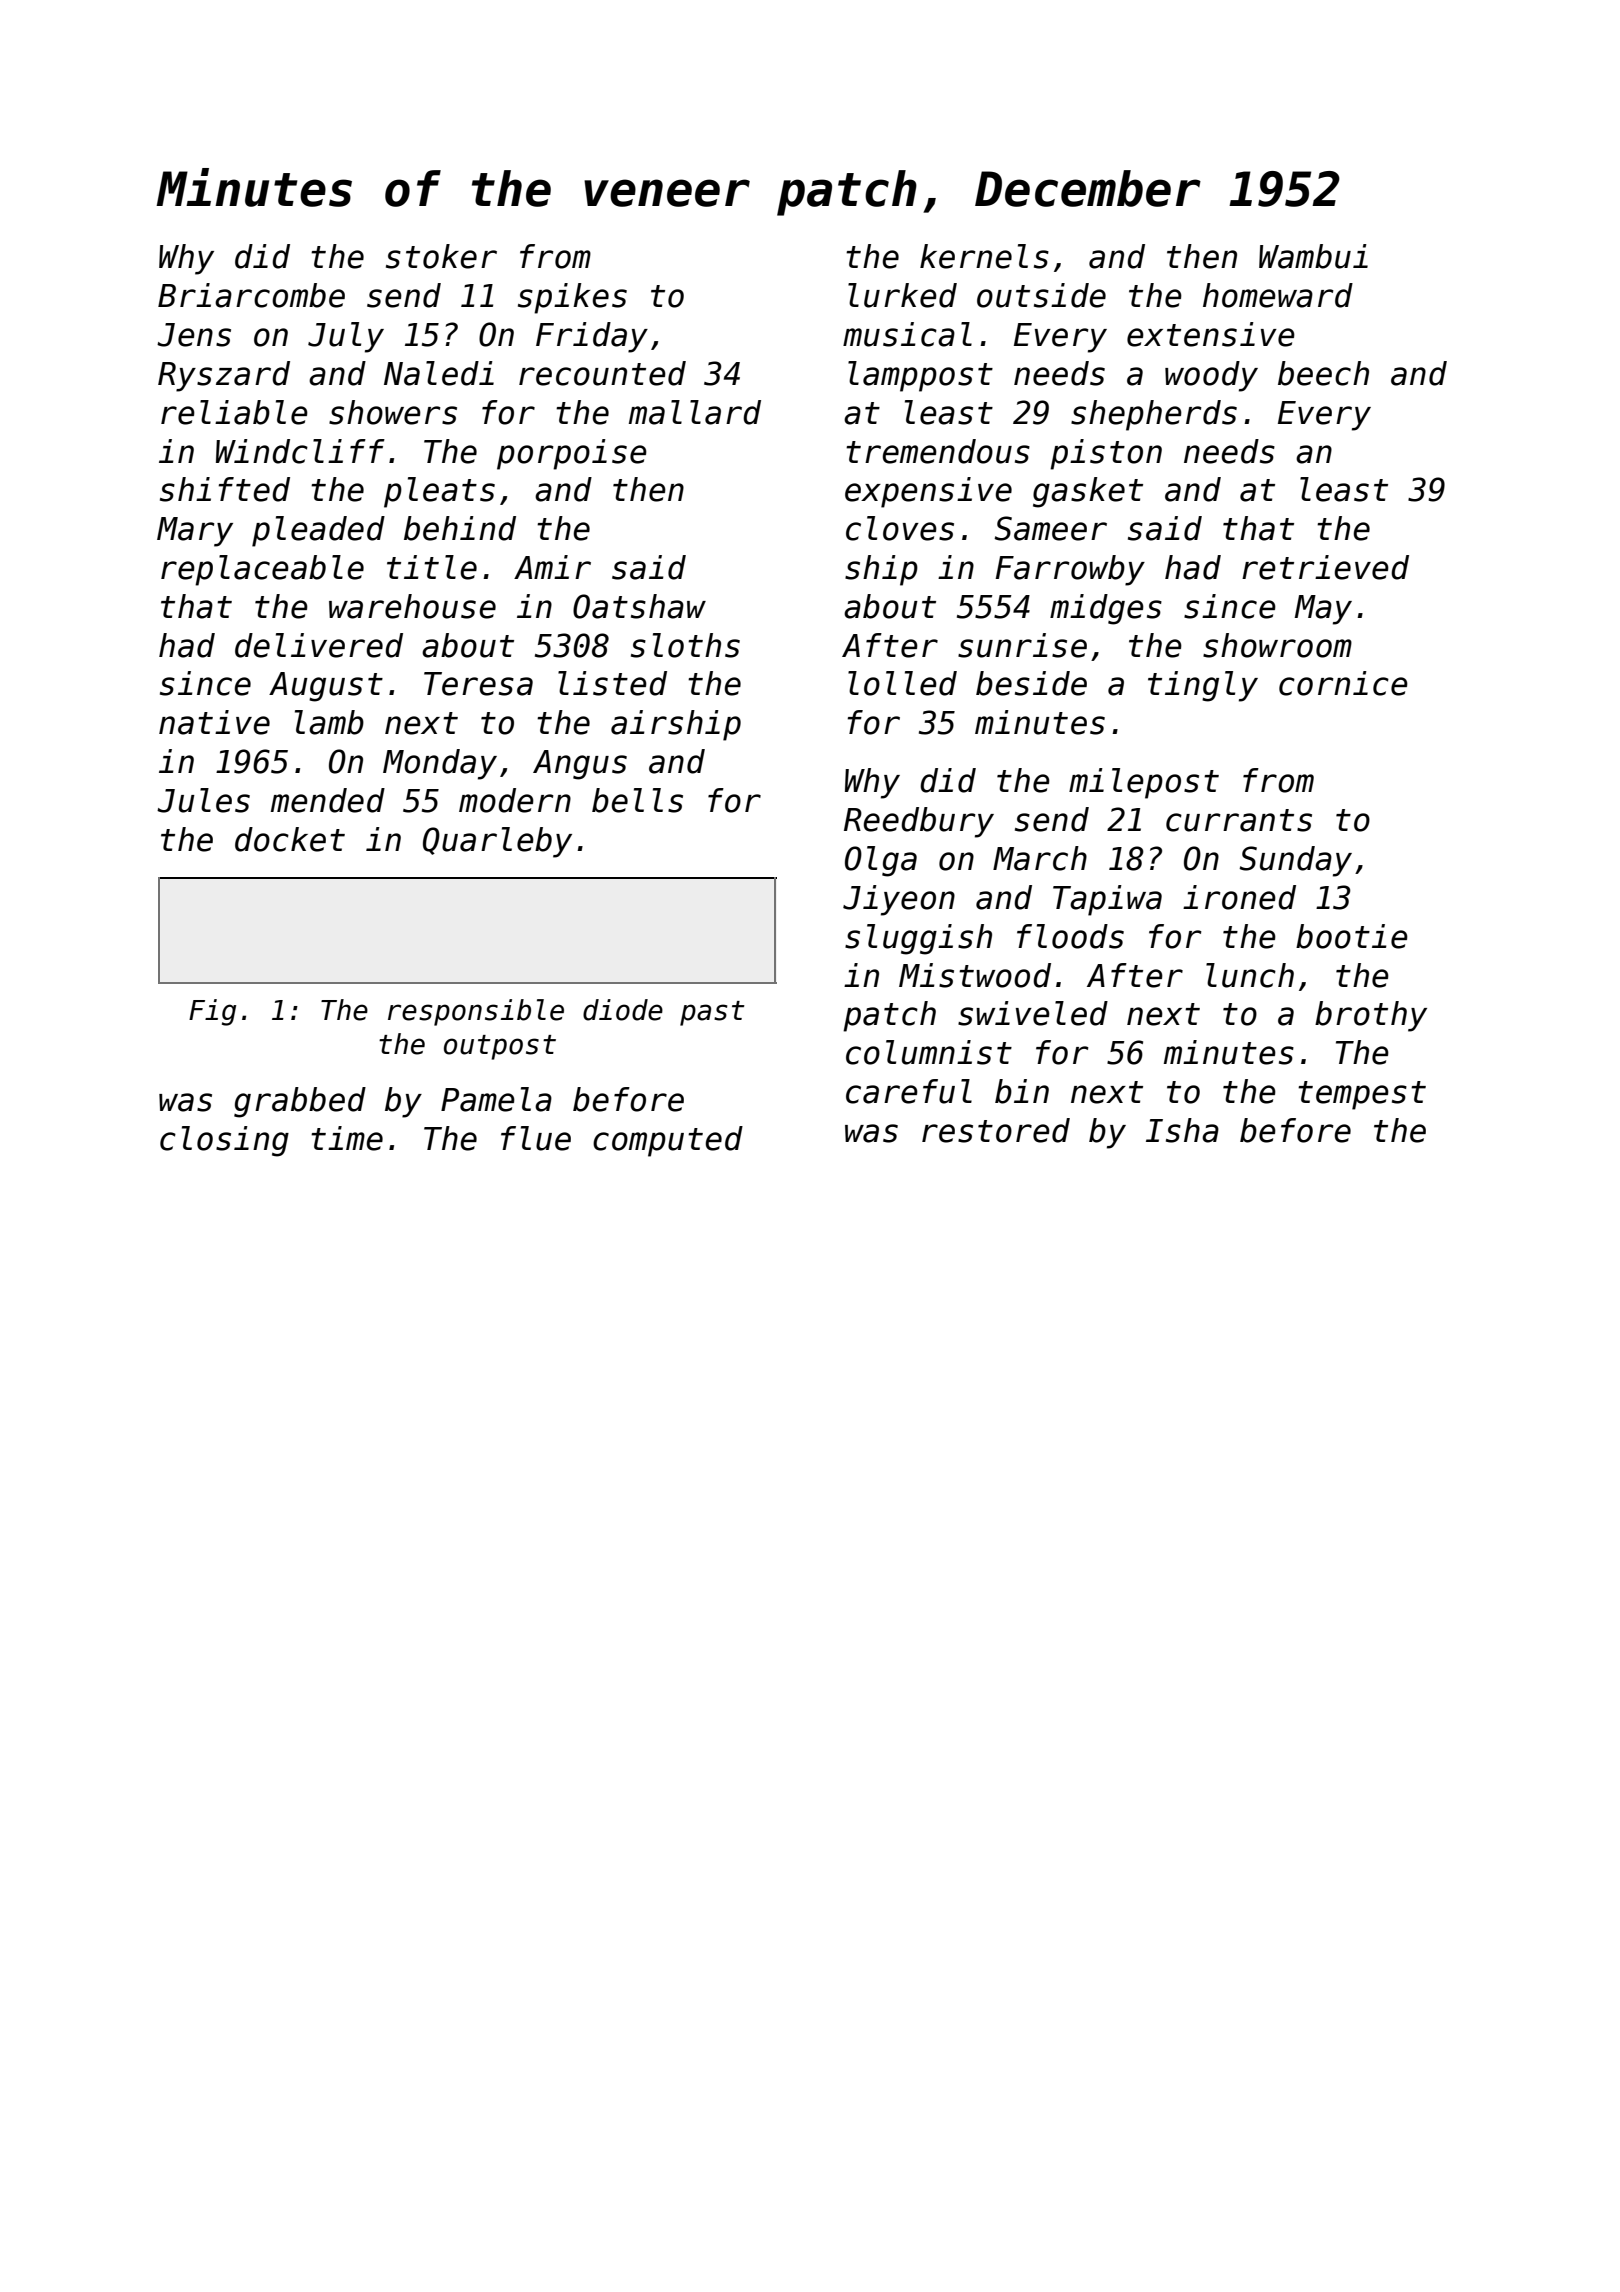 This document has width=1620, height=2292. Describe the element at coordinates (224, 376) in the document. I see `Ryszard` at that location.
